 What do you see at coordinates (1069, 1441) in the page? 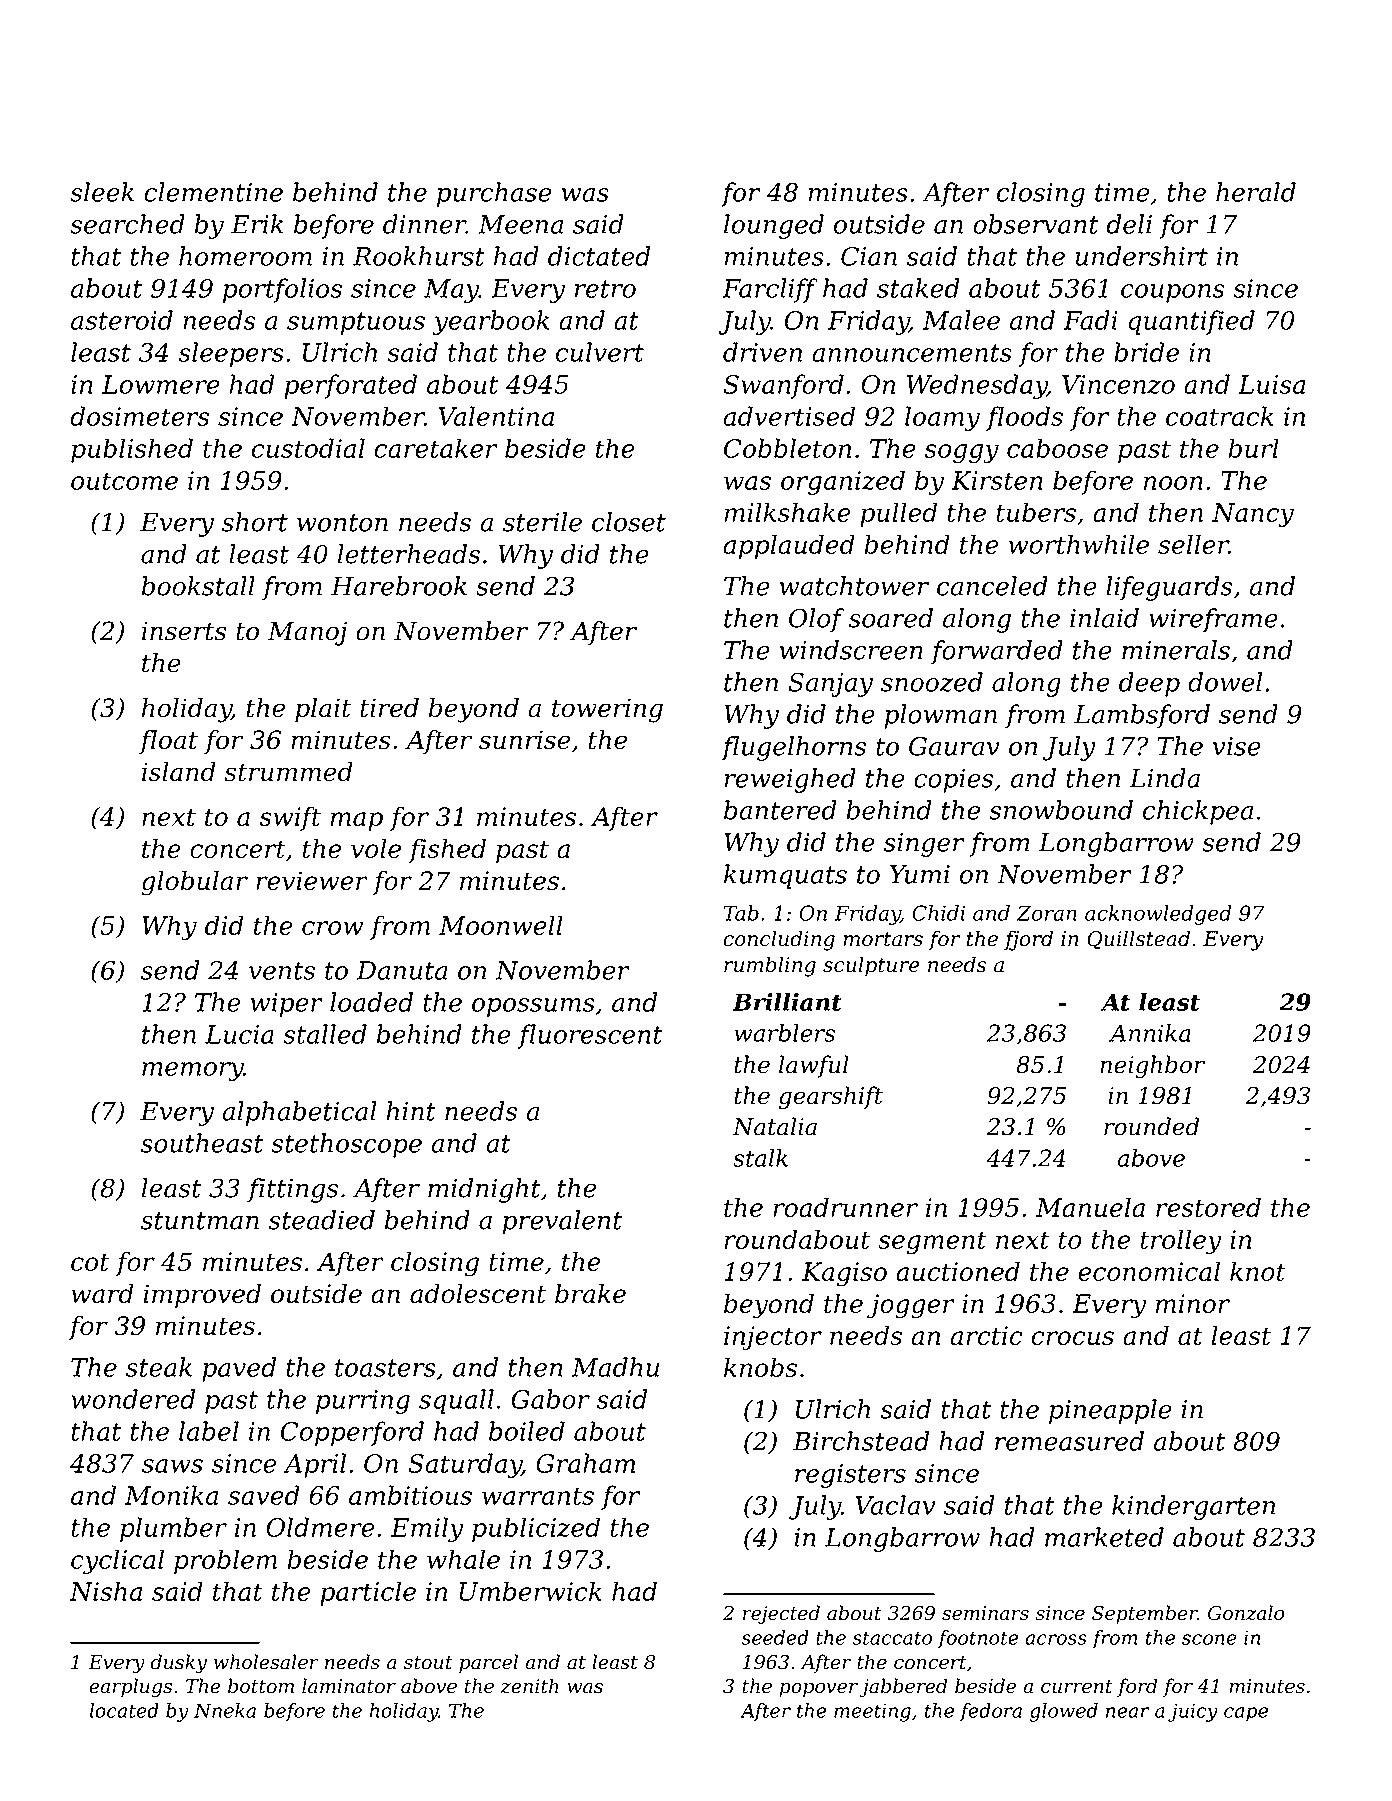
I see `remeasured` at bounding box center [1069, 1441].
